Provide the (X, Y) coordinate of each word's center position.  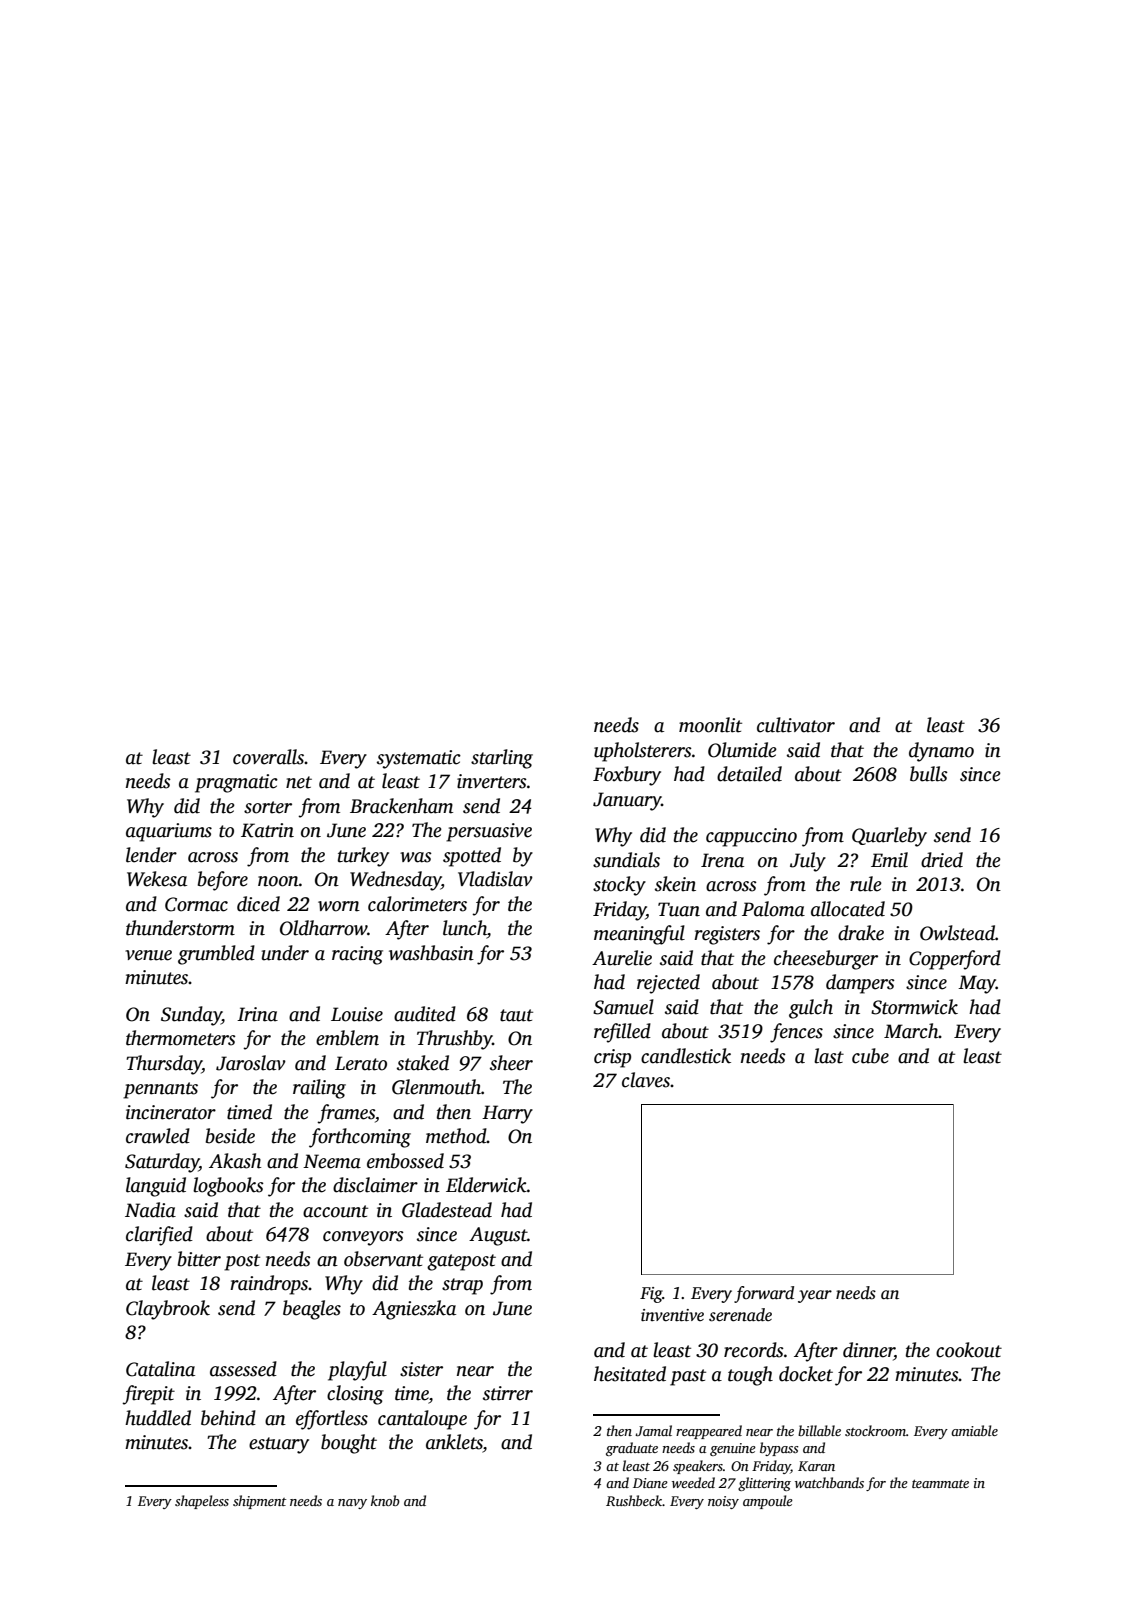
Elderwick (486, 1185)
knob (385, 1500)
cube (870, 1056)
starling (502, 759)
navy (352, 1504)
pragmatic (236, 783)
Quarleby (889, 837)
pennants (160, 1090)
